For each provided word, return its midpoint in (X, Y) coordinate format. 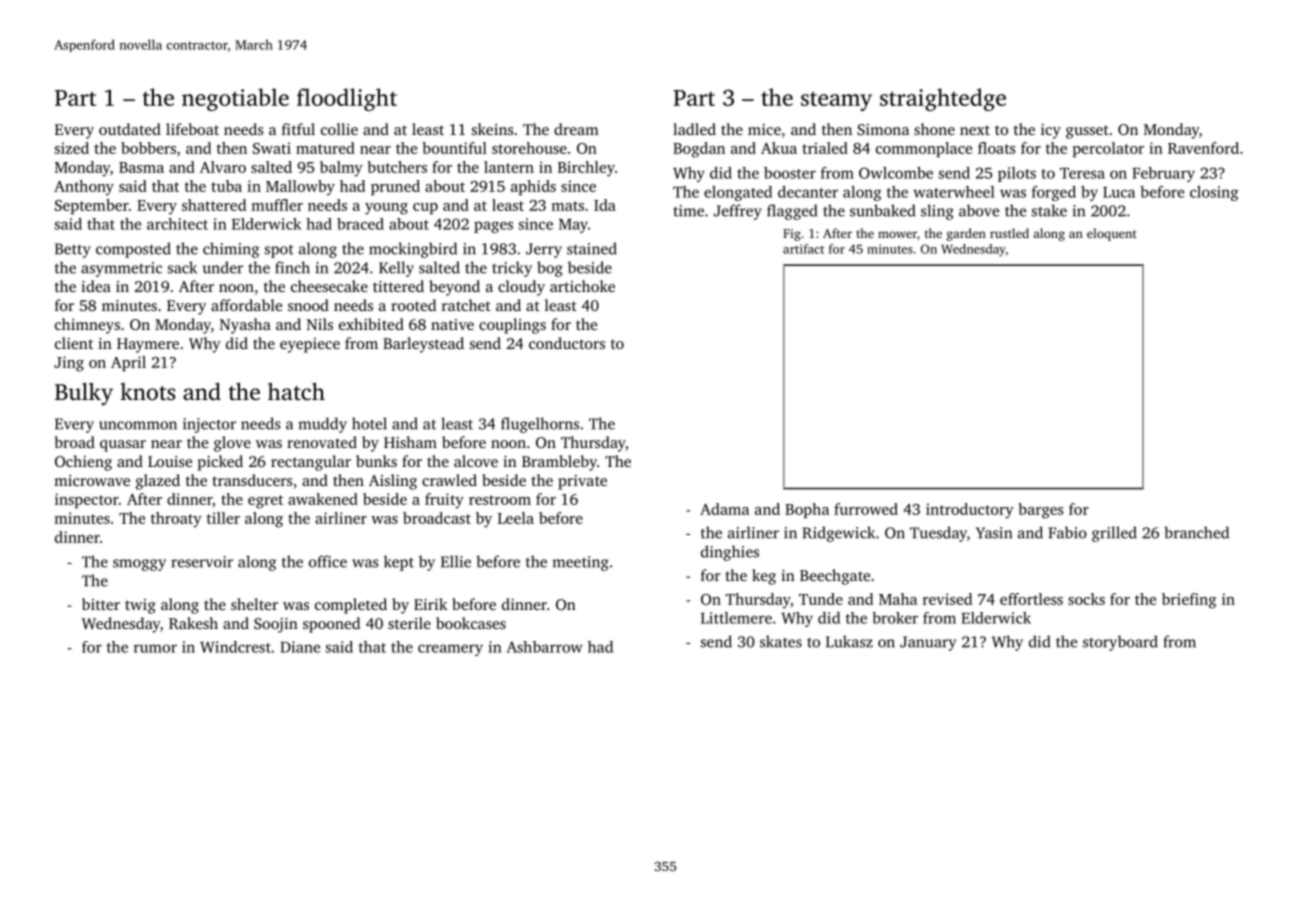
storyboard (1120, 643)
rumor (155, 648)
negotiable (235, 99)
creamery (450, 650)
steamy (836, 101)
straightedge (943, 99)
